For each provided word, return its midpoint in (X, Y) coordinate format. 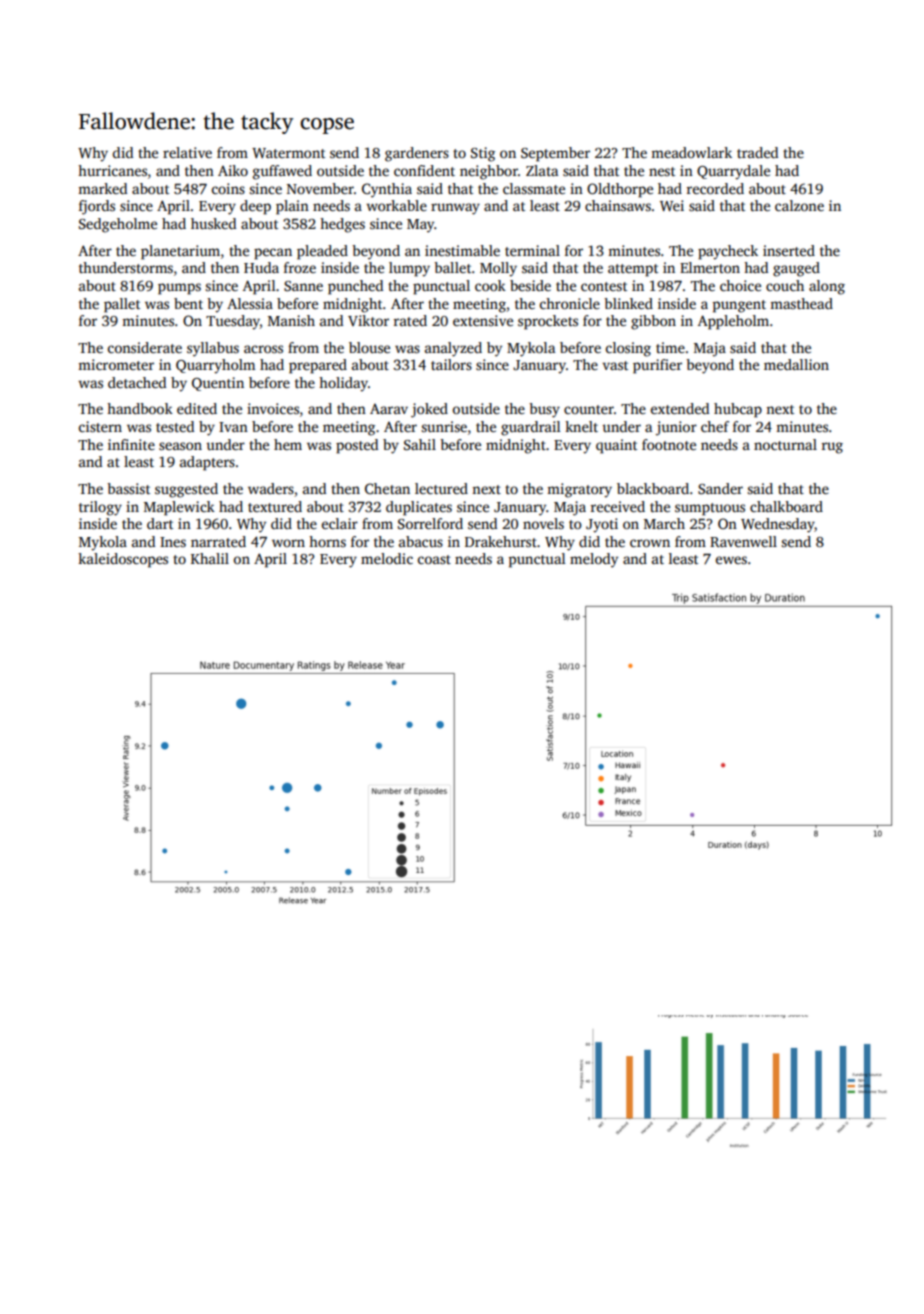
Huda (261, 267)
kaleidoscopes (123, 560)
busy (544, 410)
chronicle (570, 303)
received (618, 506)
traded (757, 152)
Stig (483, 154)
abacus (421, 541)
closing (628, 349)
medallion (796, 364)
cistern (100, 426)
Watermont (288, 153)
